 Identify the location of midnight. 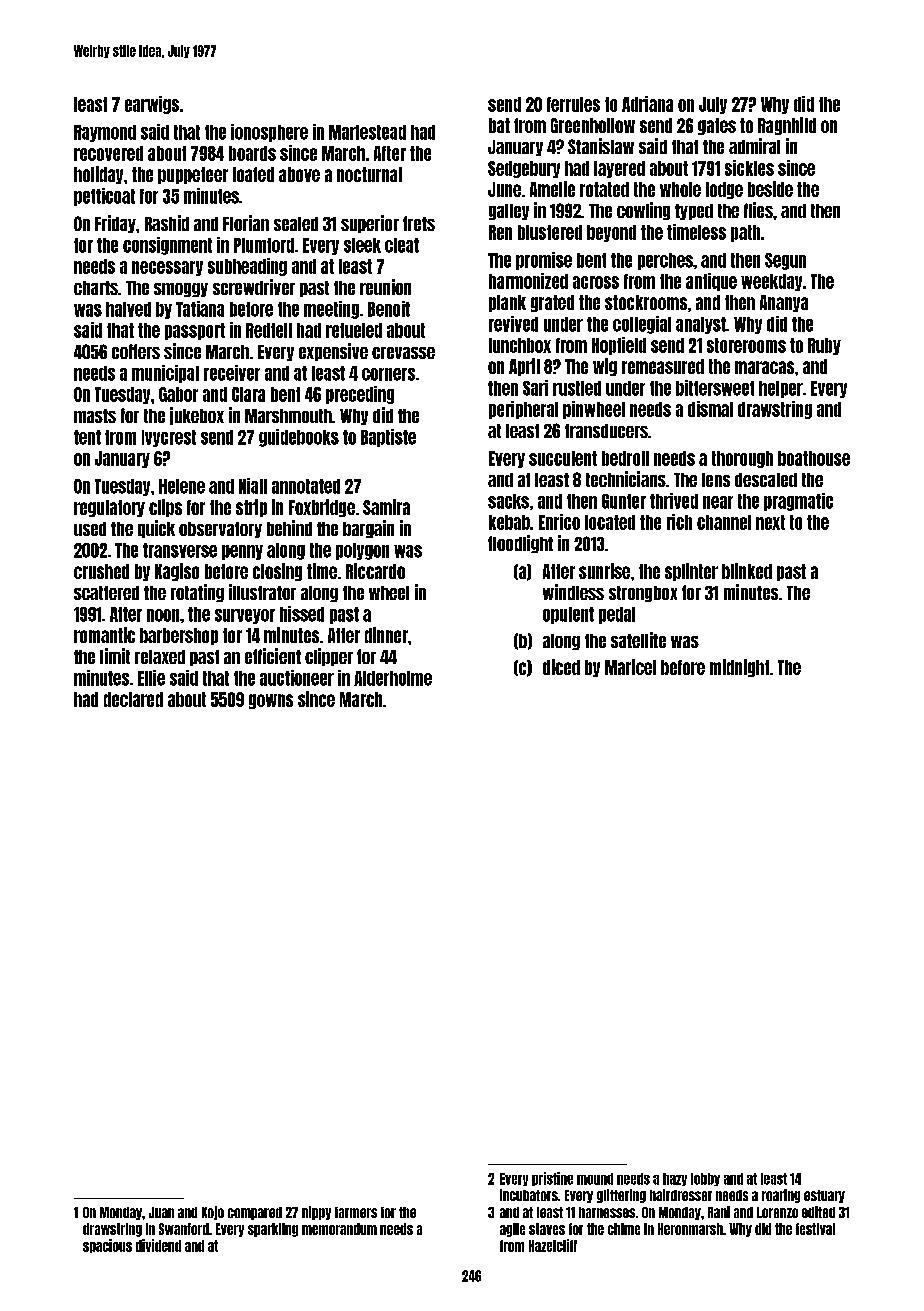
(739, 668).
